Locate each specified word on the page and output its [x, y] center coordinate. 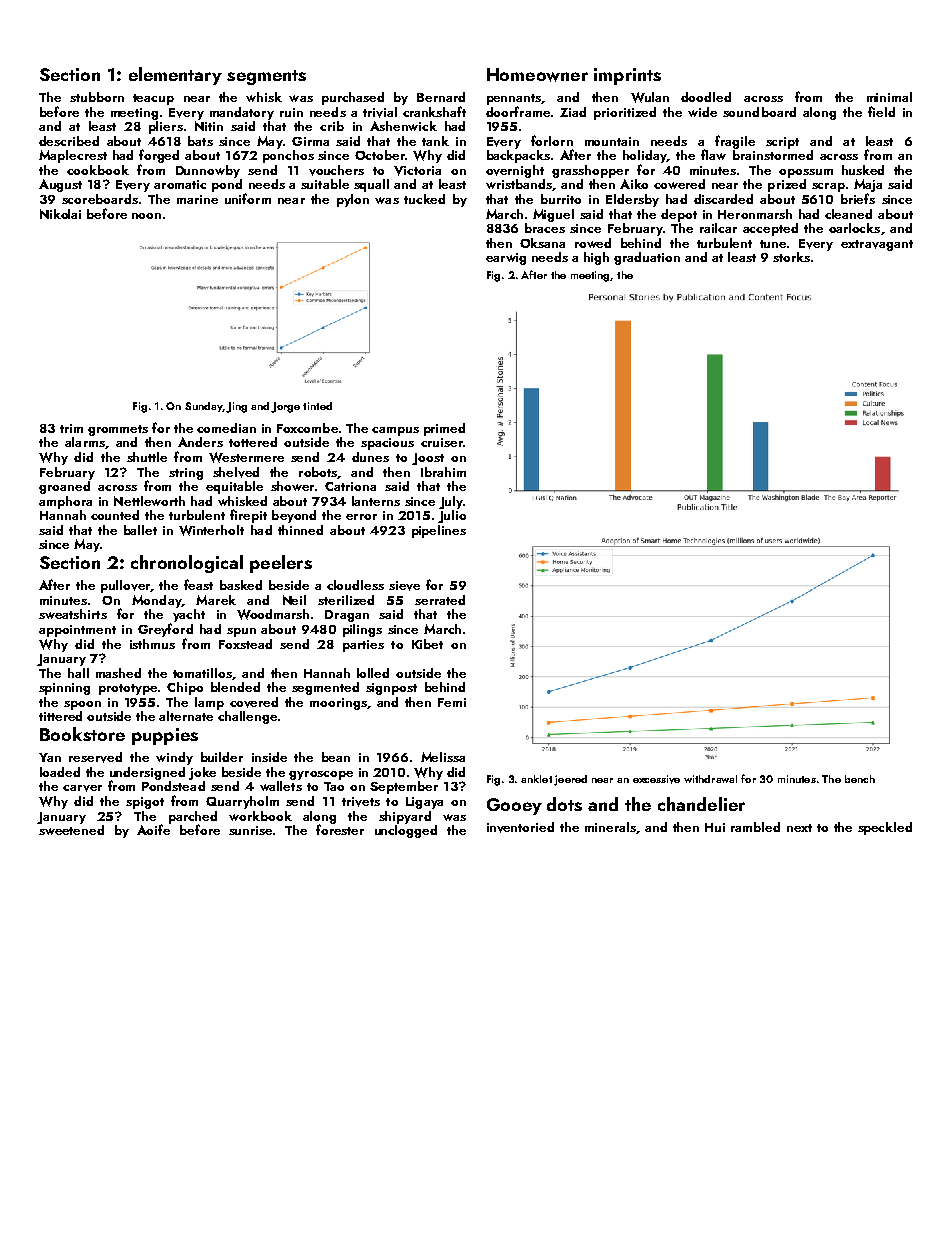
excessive [656, 779]
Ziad [573, 112]
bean [336, 757]
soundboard [759, 112]
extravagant [877, 245]
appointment [77, 631]
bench [860, 779]
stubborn [97, 97]
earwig [506, 259]
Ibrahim [443, 472]
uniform [248, 198]
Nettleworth [149, 501]
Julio [452, 516]
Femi [452, 702]
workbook [260, 816]
